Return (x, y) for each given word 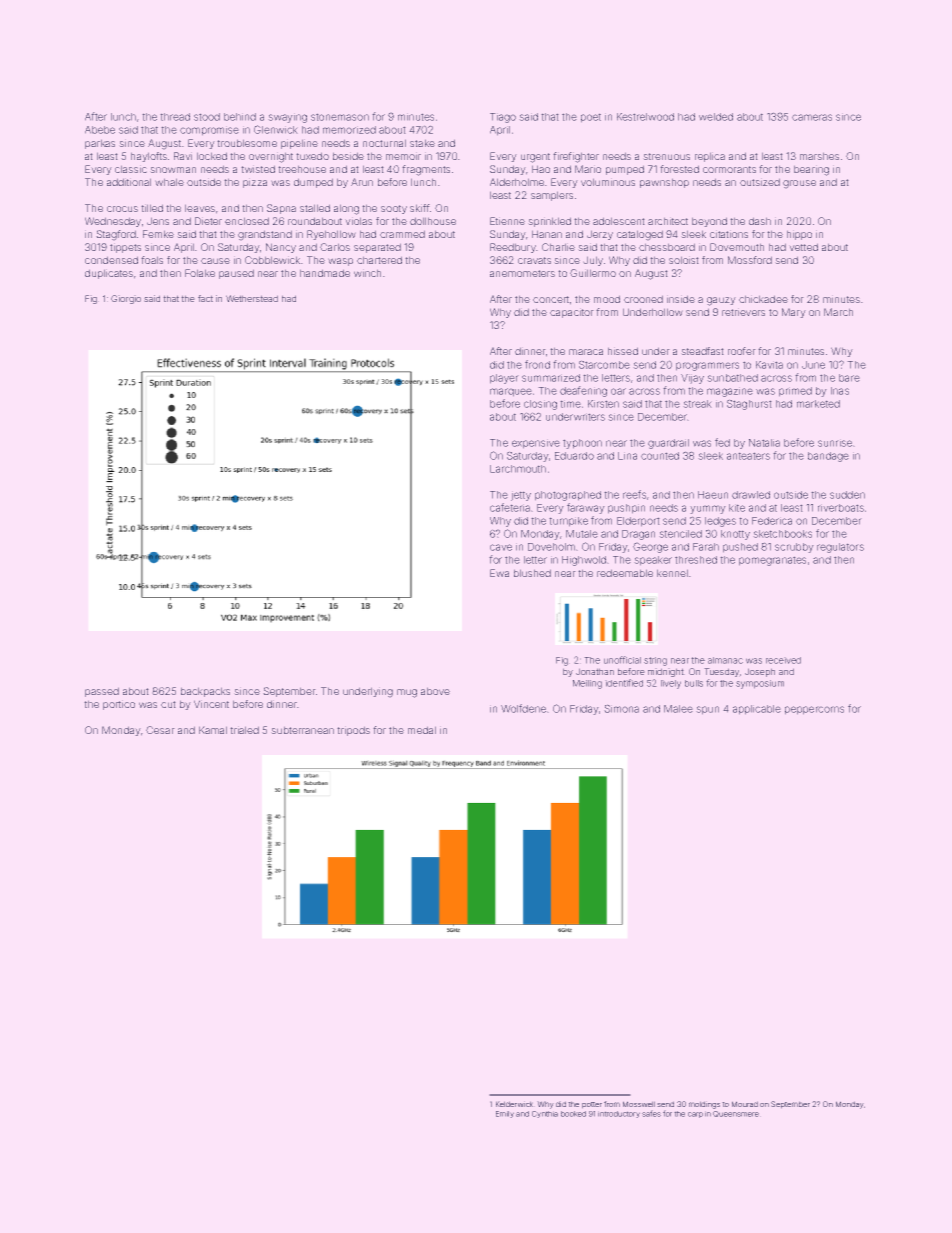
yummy (708, 509)
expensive (535, 444)
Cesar (160, 730)
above (435, 691)
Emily (505, 1114)
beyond (709, 222)
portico (119, 705)
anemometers (522, 273)
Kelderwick (514, 1104)
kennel (672, 573)
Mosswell (639, 1104)
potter (592, 1105)
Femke (158, 234)
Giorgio (126, 299)
